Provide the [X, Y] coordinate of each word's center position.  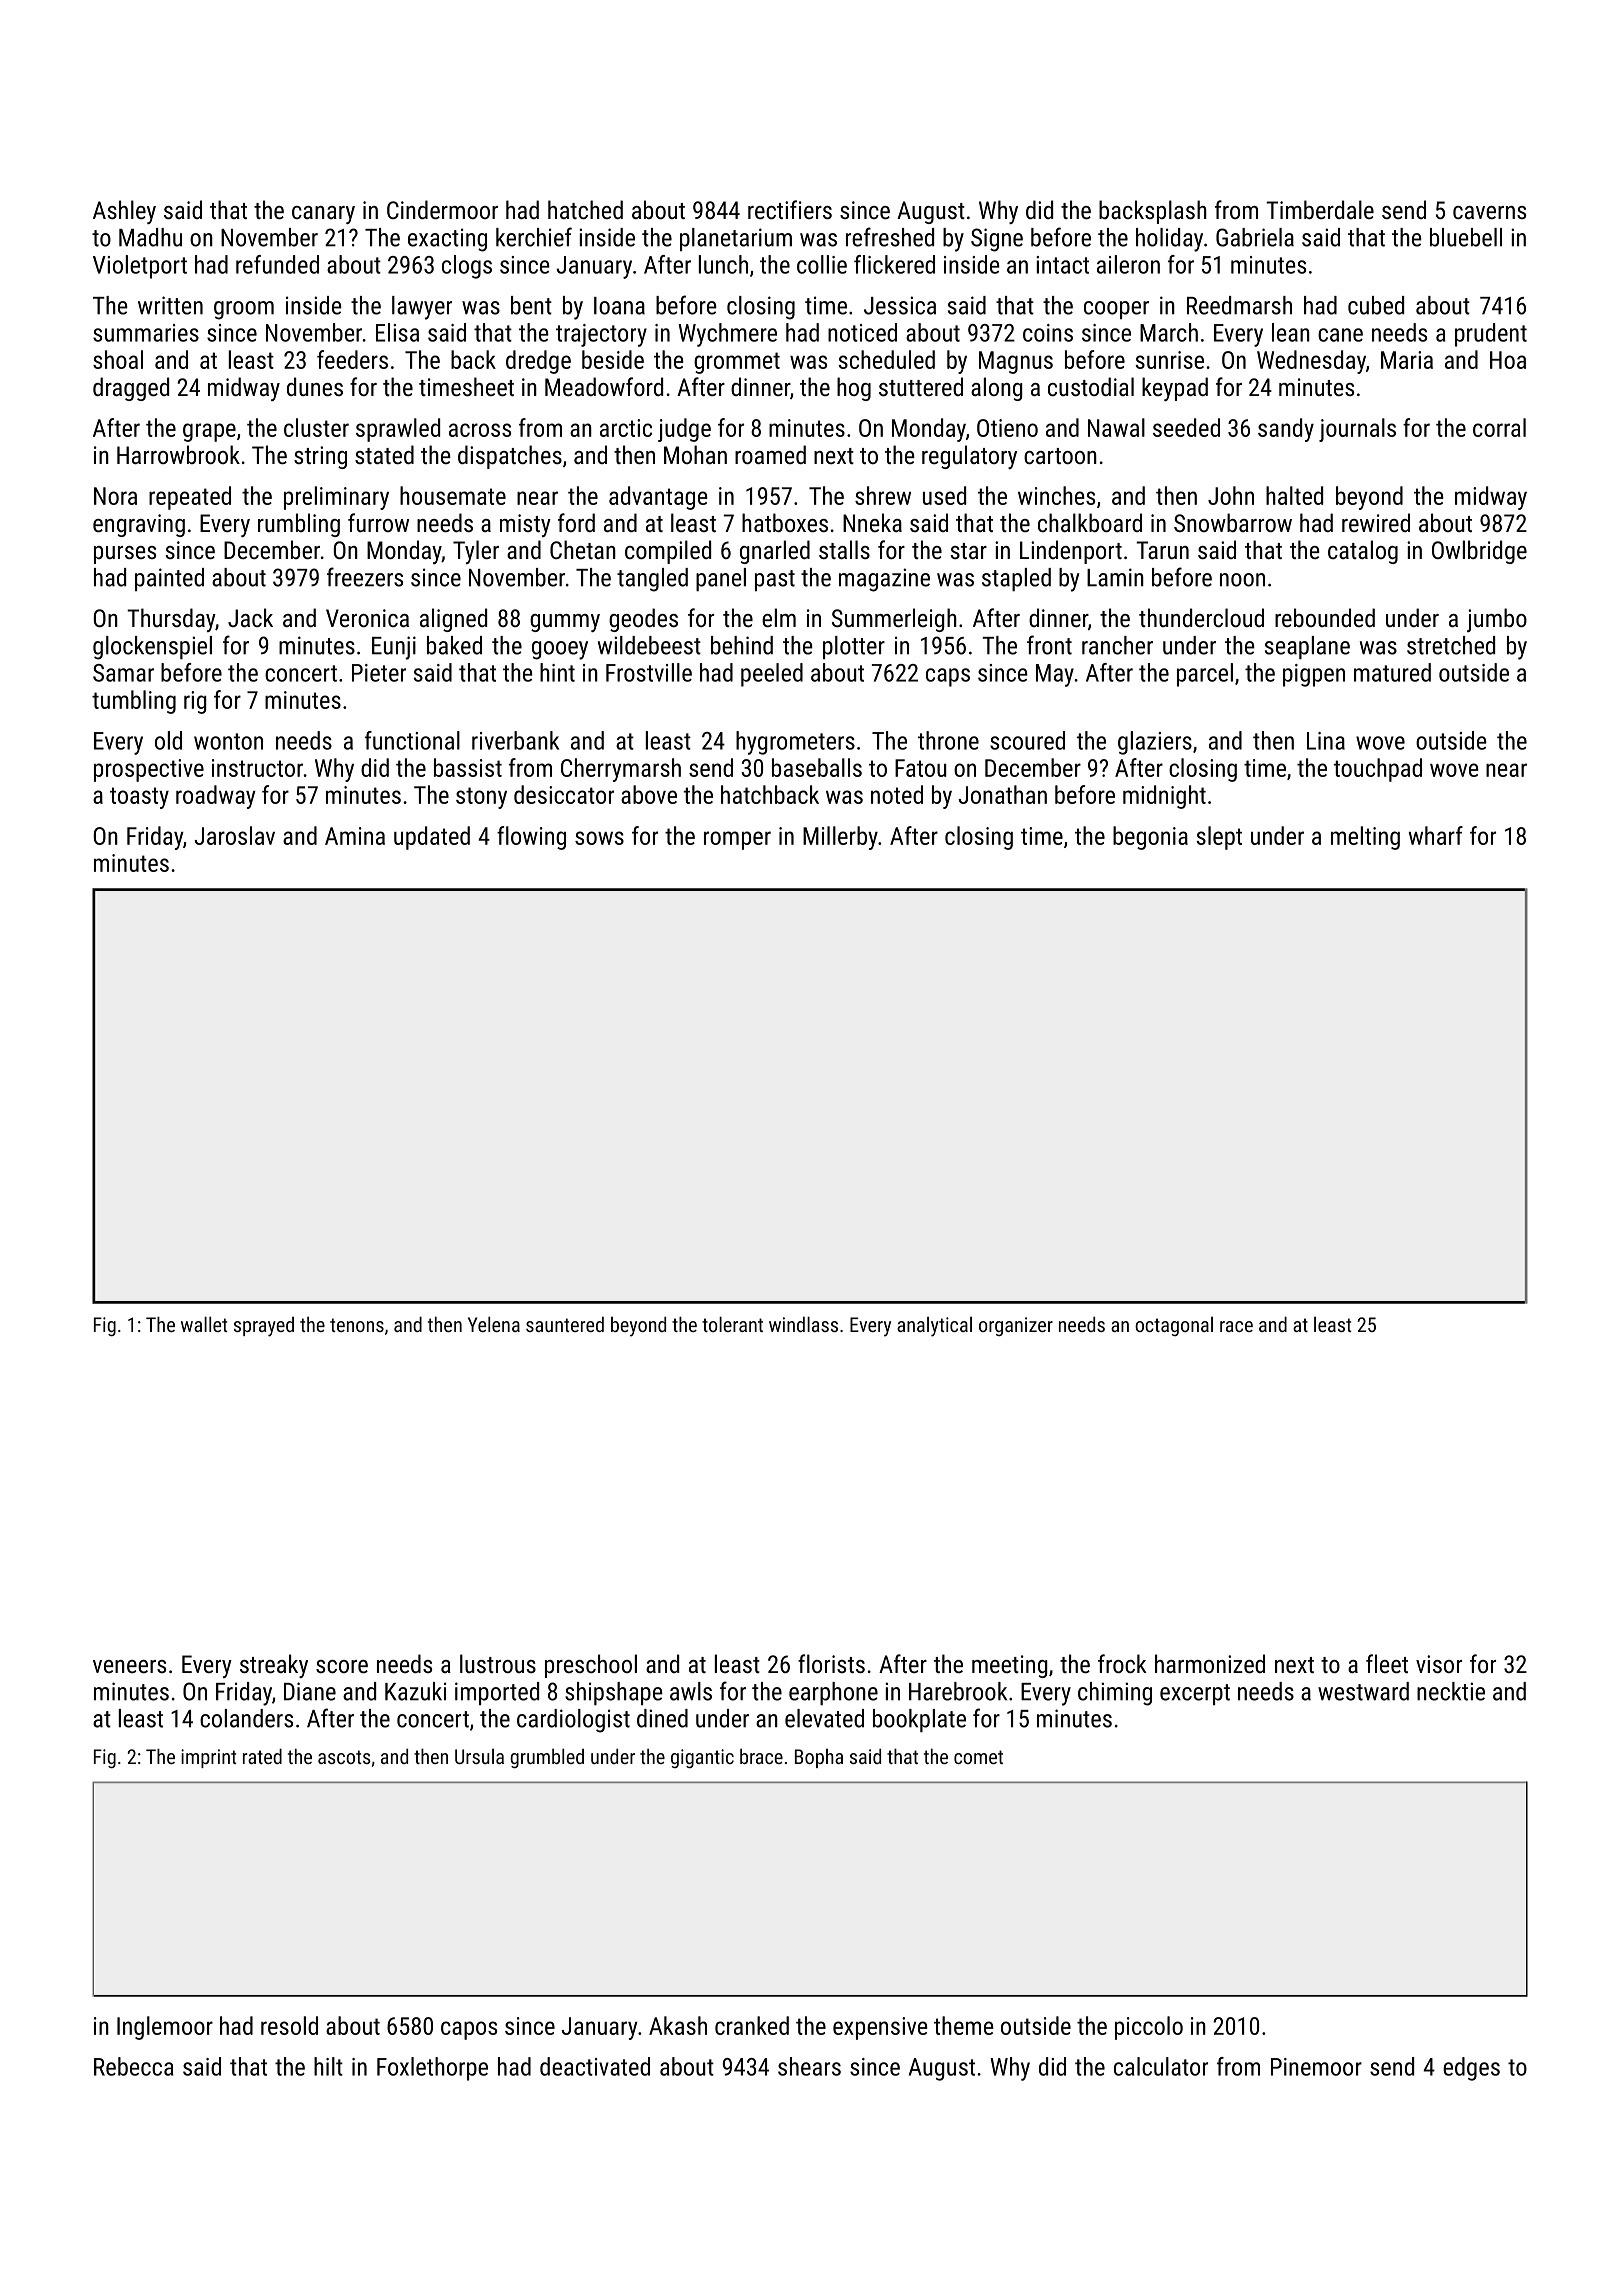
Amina [355, 836]
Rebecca [133, 2066]
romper [737, 840]
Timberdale [1320, 209]
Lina [1326, 741]
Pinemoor [1316, 2067]
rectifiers [790, 209]
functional [412, 740]
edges [1471, 2069]
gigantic [702, 1758]
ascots [344, 1757]
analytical [934, 1327]
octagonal [1174, 1326]
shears [809, 2066]
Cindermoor [442, 209]
